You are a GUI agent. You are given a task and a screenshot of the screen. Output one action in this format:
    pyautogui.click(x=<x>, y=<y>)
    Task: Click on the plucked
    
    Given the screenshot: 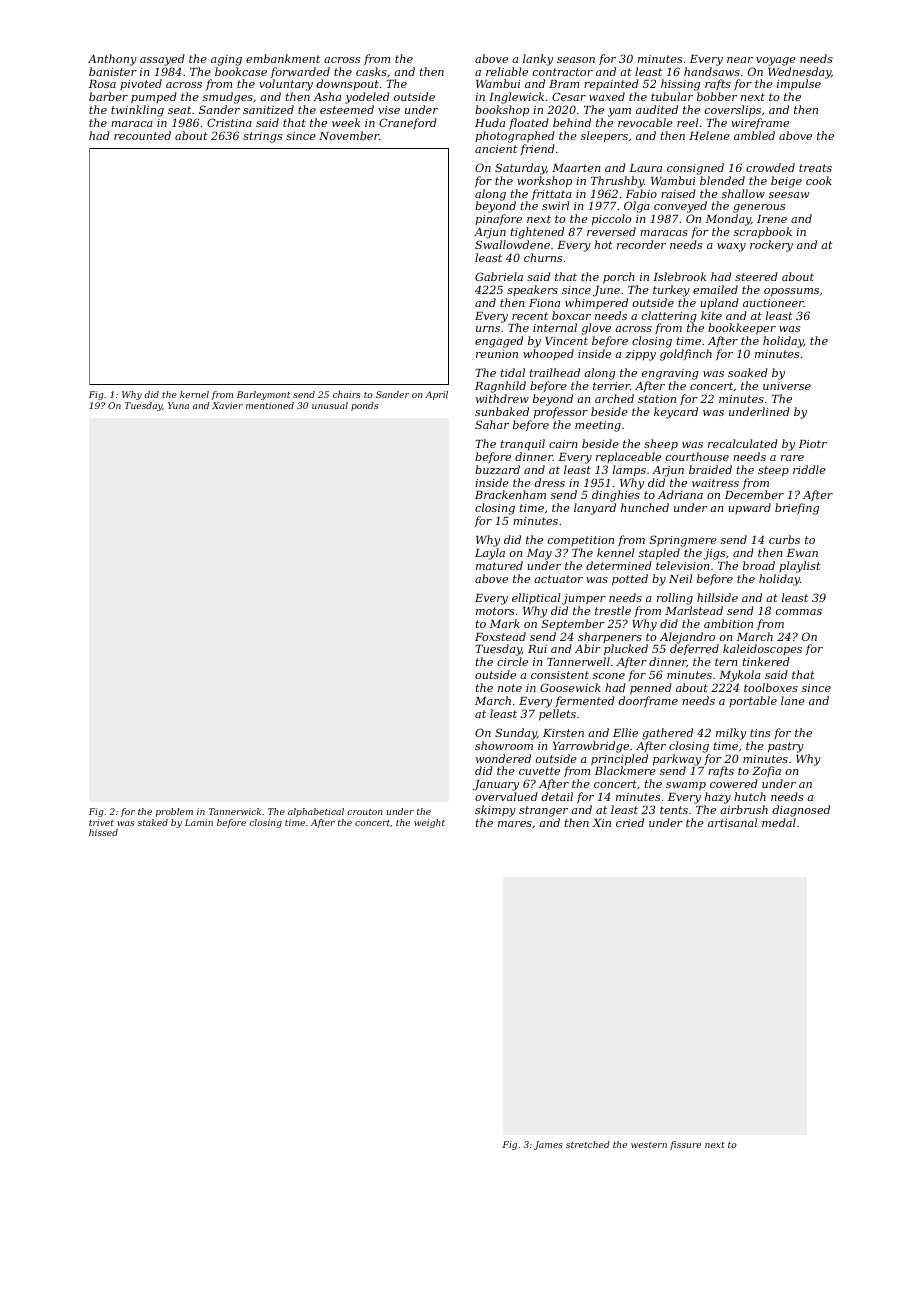 What is the action you would take?
    pyautogui.click(x=626, y=650)
